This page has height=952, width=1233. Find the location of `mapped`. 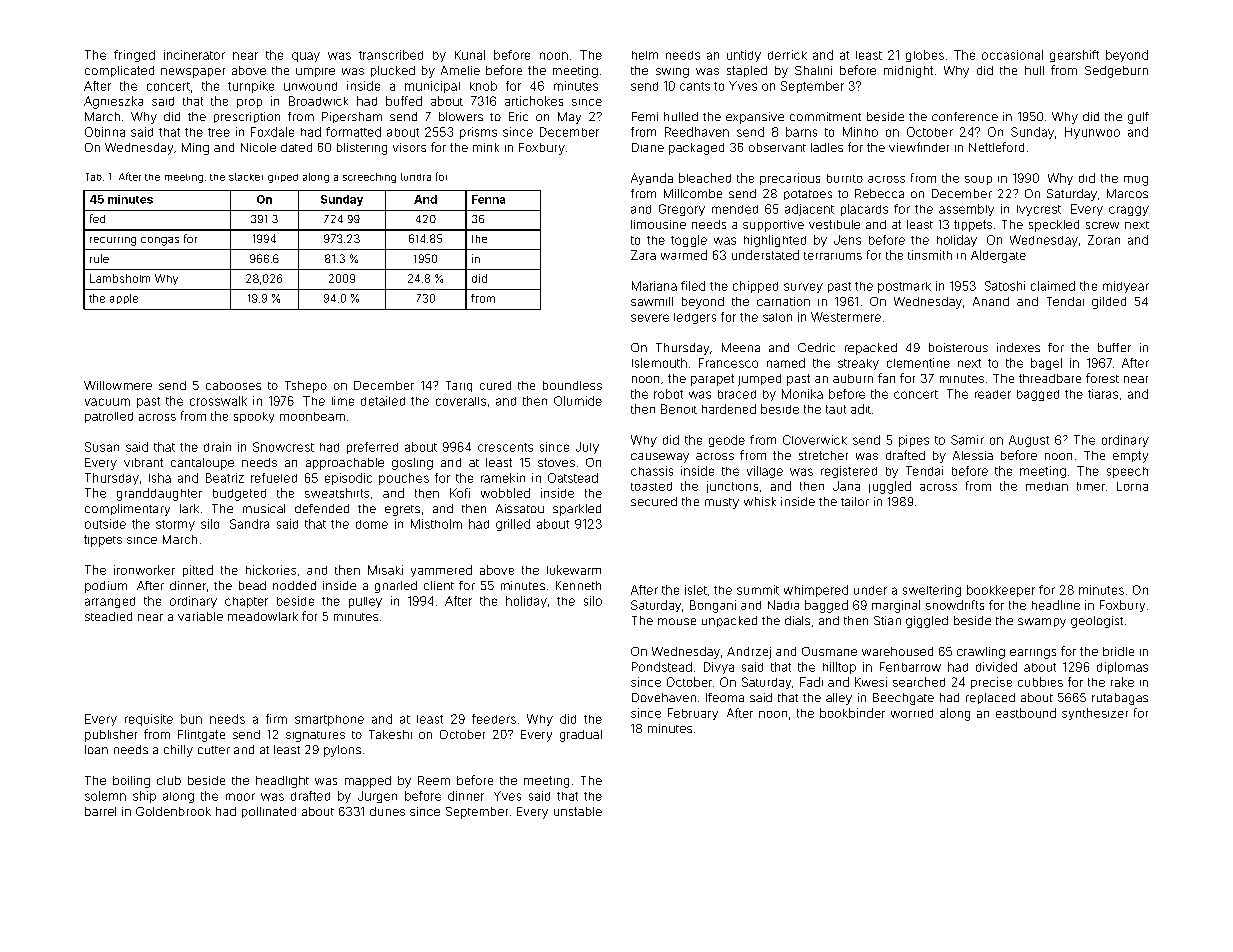

mapped is located at coordinates (368, 782).
